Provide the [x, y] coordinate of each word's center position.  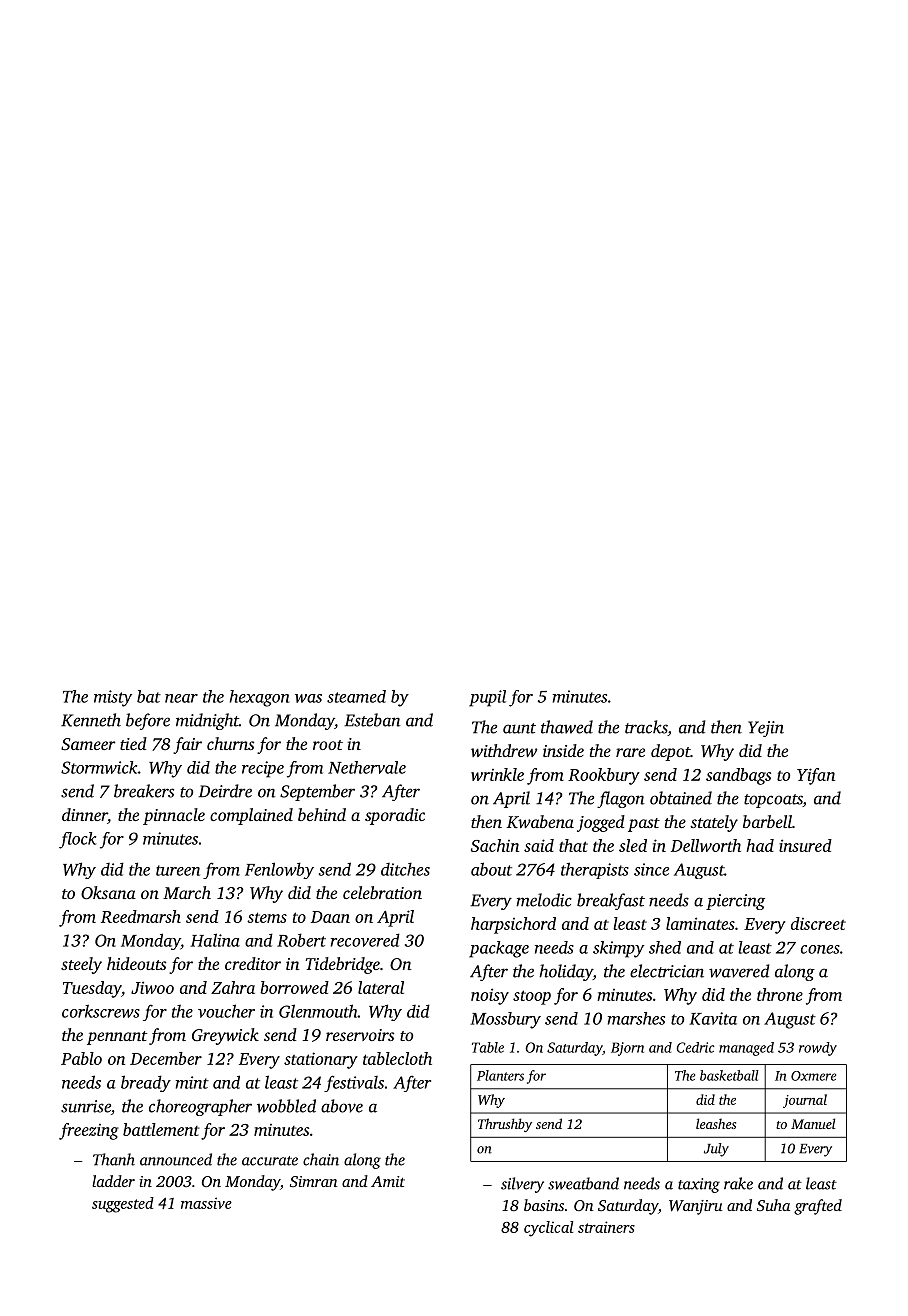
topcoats [773, 801]
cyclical [549, 1229]
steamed [356, 696]
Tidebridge [342, 965]
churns [231, 743]
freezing [89, 1131]
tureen [178, 870]
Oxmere [813, 1076]
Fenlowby [279, 870]
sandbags [738, 776]
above [342, 1106]
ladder [113, 1181]
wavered [739, 971]
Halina [215, 940]
